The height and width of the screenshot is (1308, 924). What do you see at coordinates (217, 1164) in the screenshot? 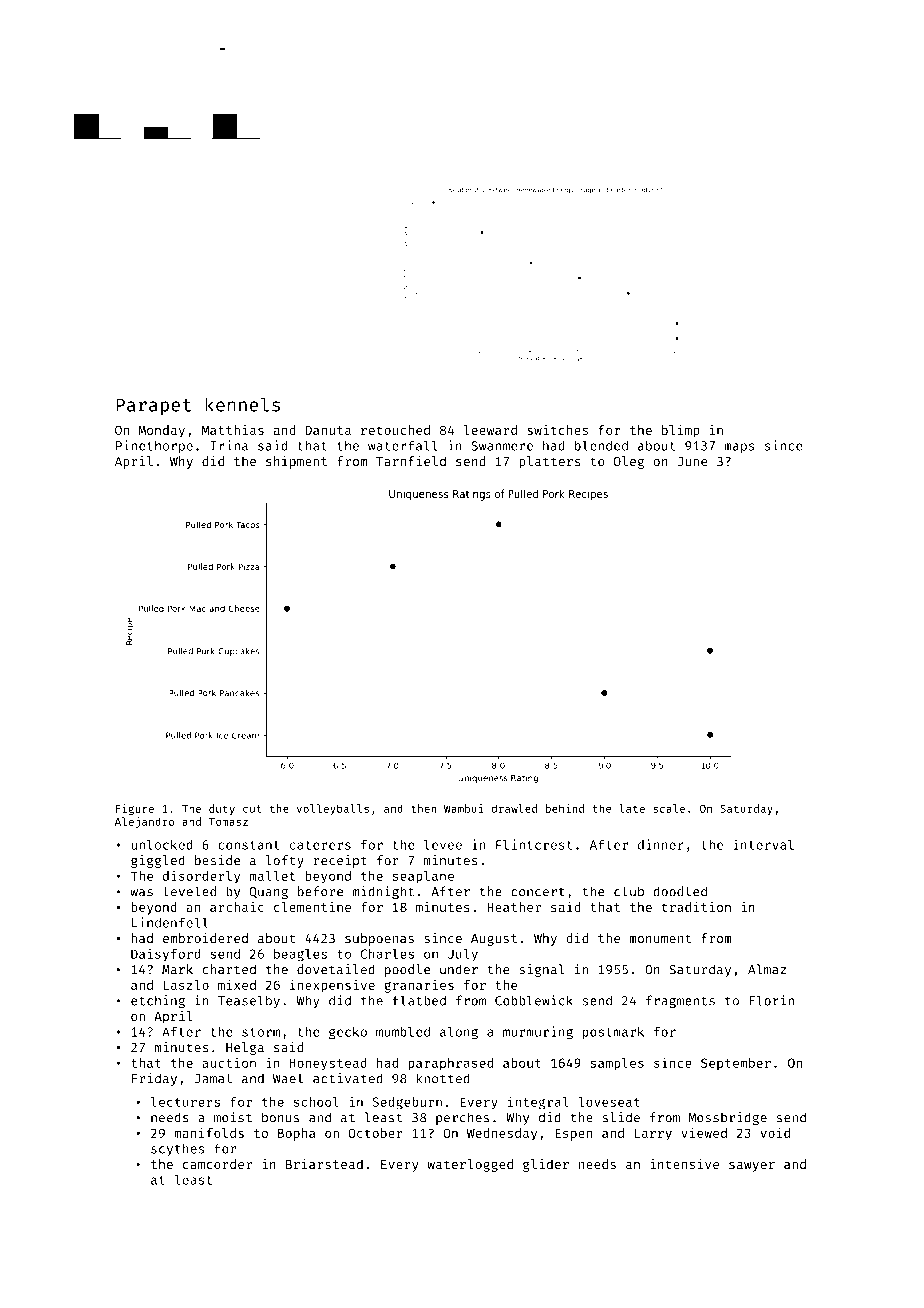
I see `camcorder` at bounding box center [217, 1164].
